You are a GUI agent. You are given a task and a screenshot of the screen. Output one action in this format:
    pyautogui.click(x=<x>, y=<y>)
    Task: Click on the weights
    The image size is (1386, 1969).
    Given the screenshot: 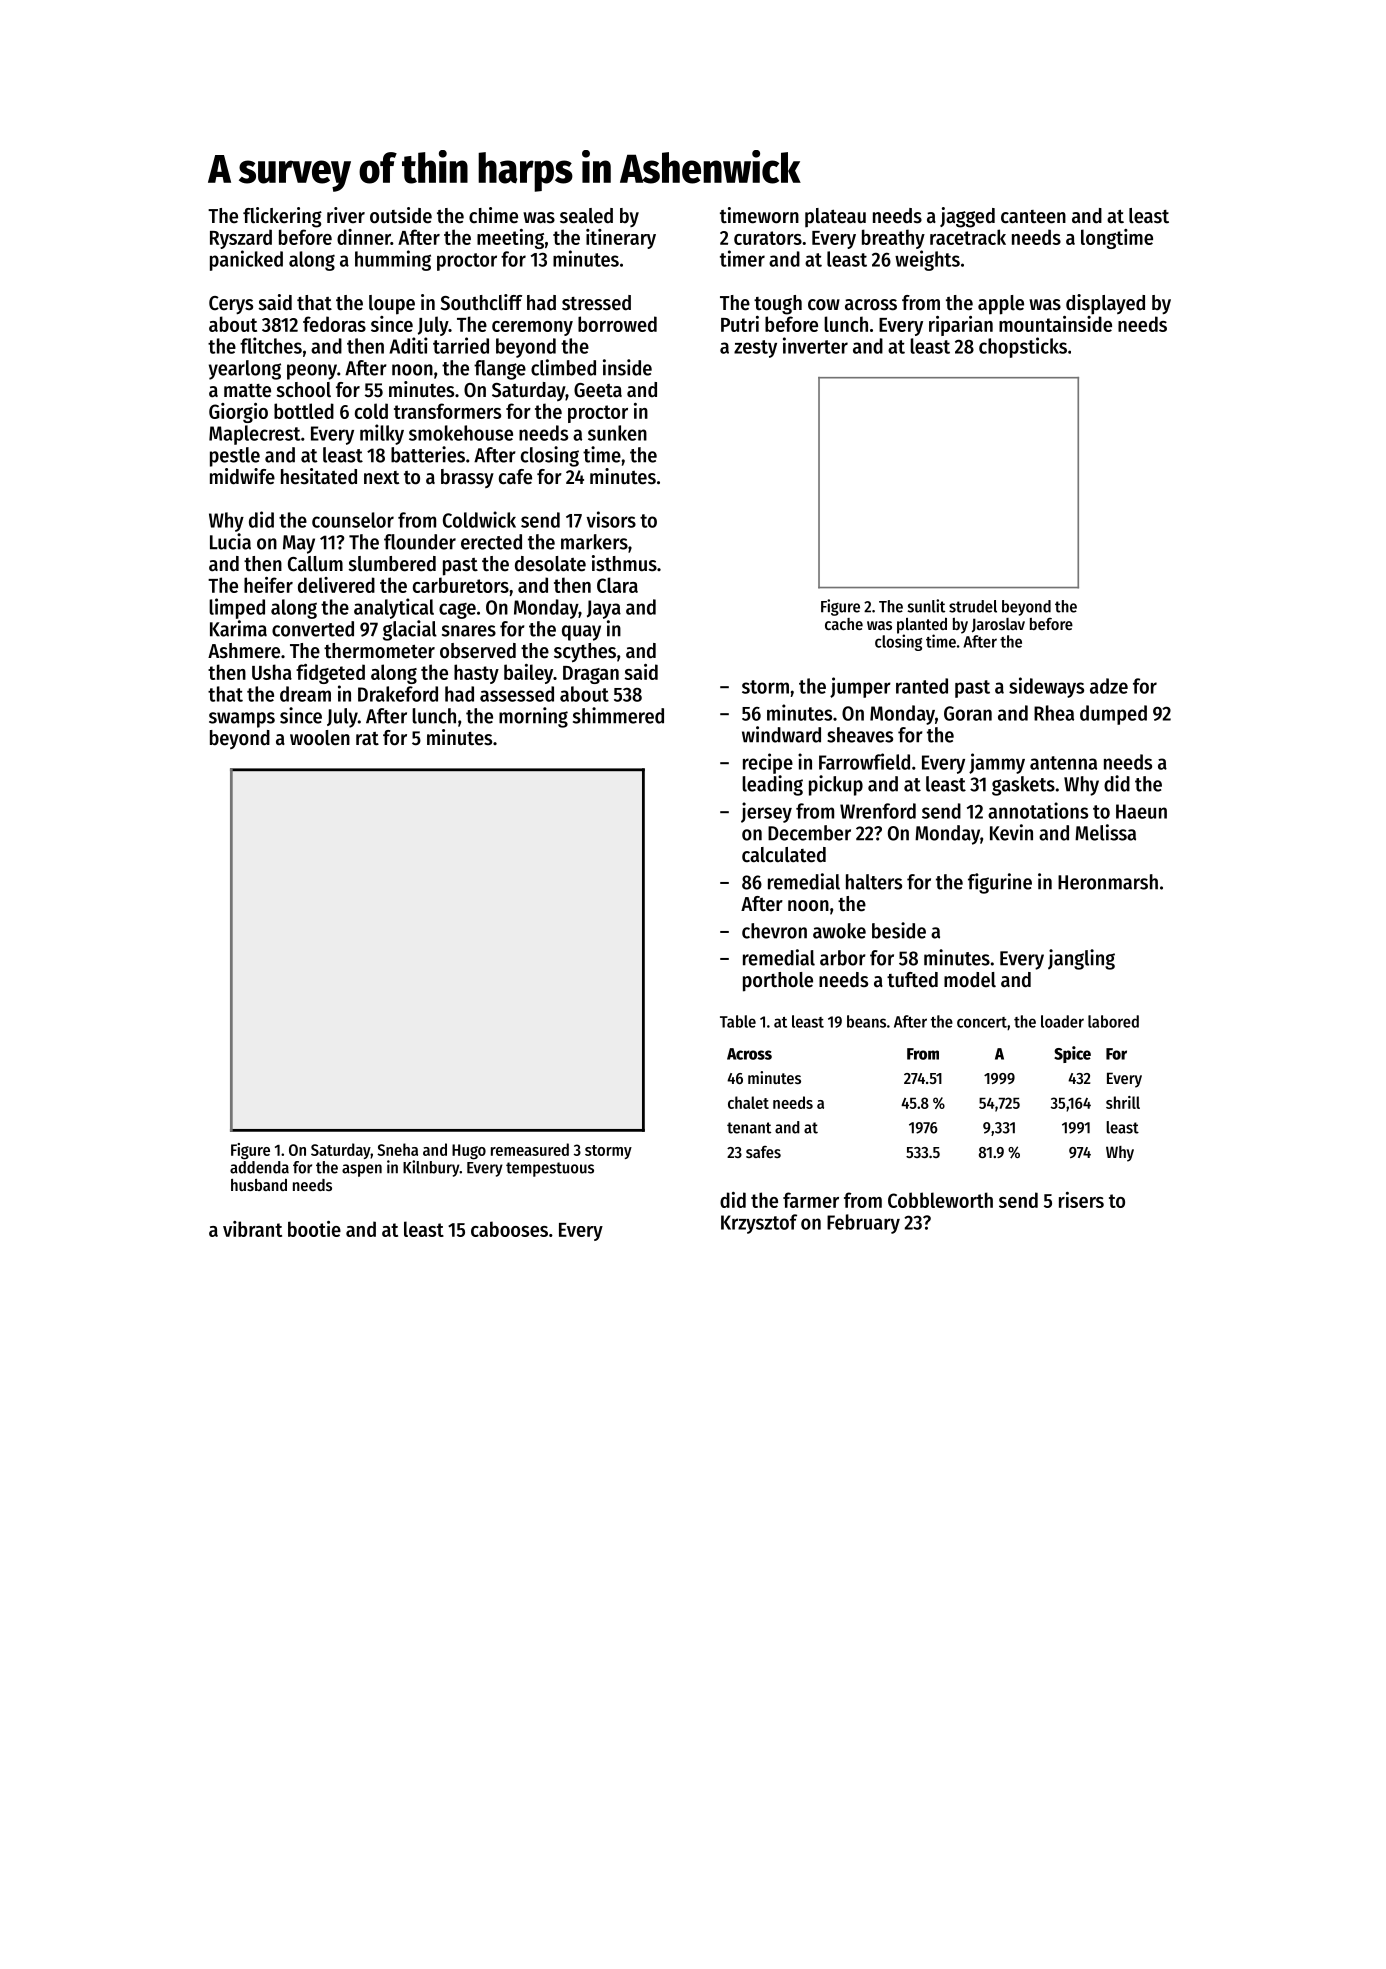 What is the action you would take?
    pyautogui.click(x=927, y=260)
